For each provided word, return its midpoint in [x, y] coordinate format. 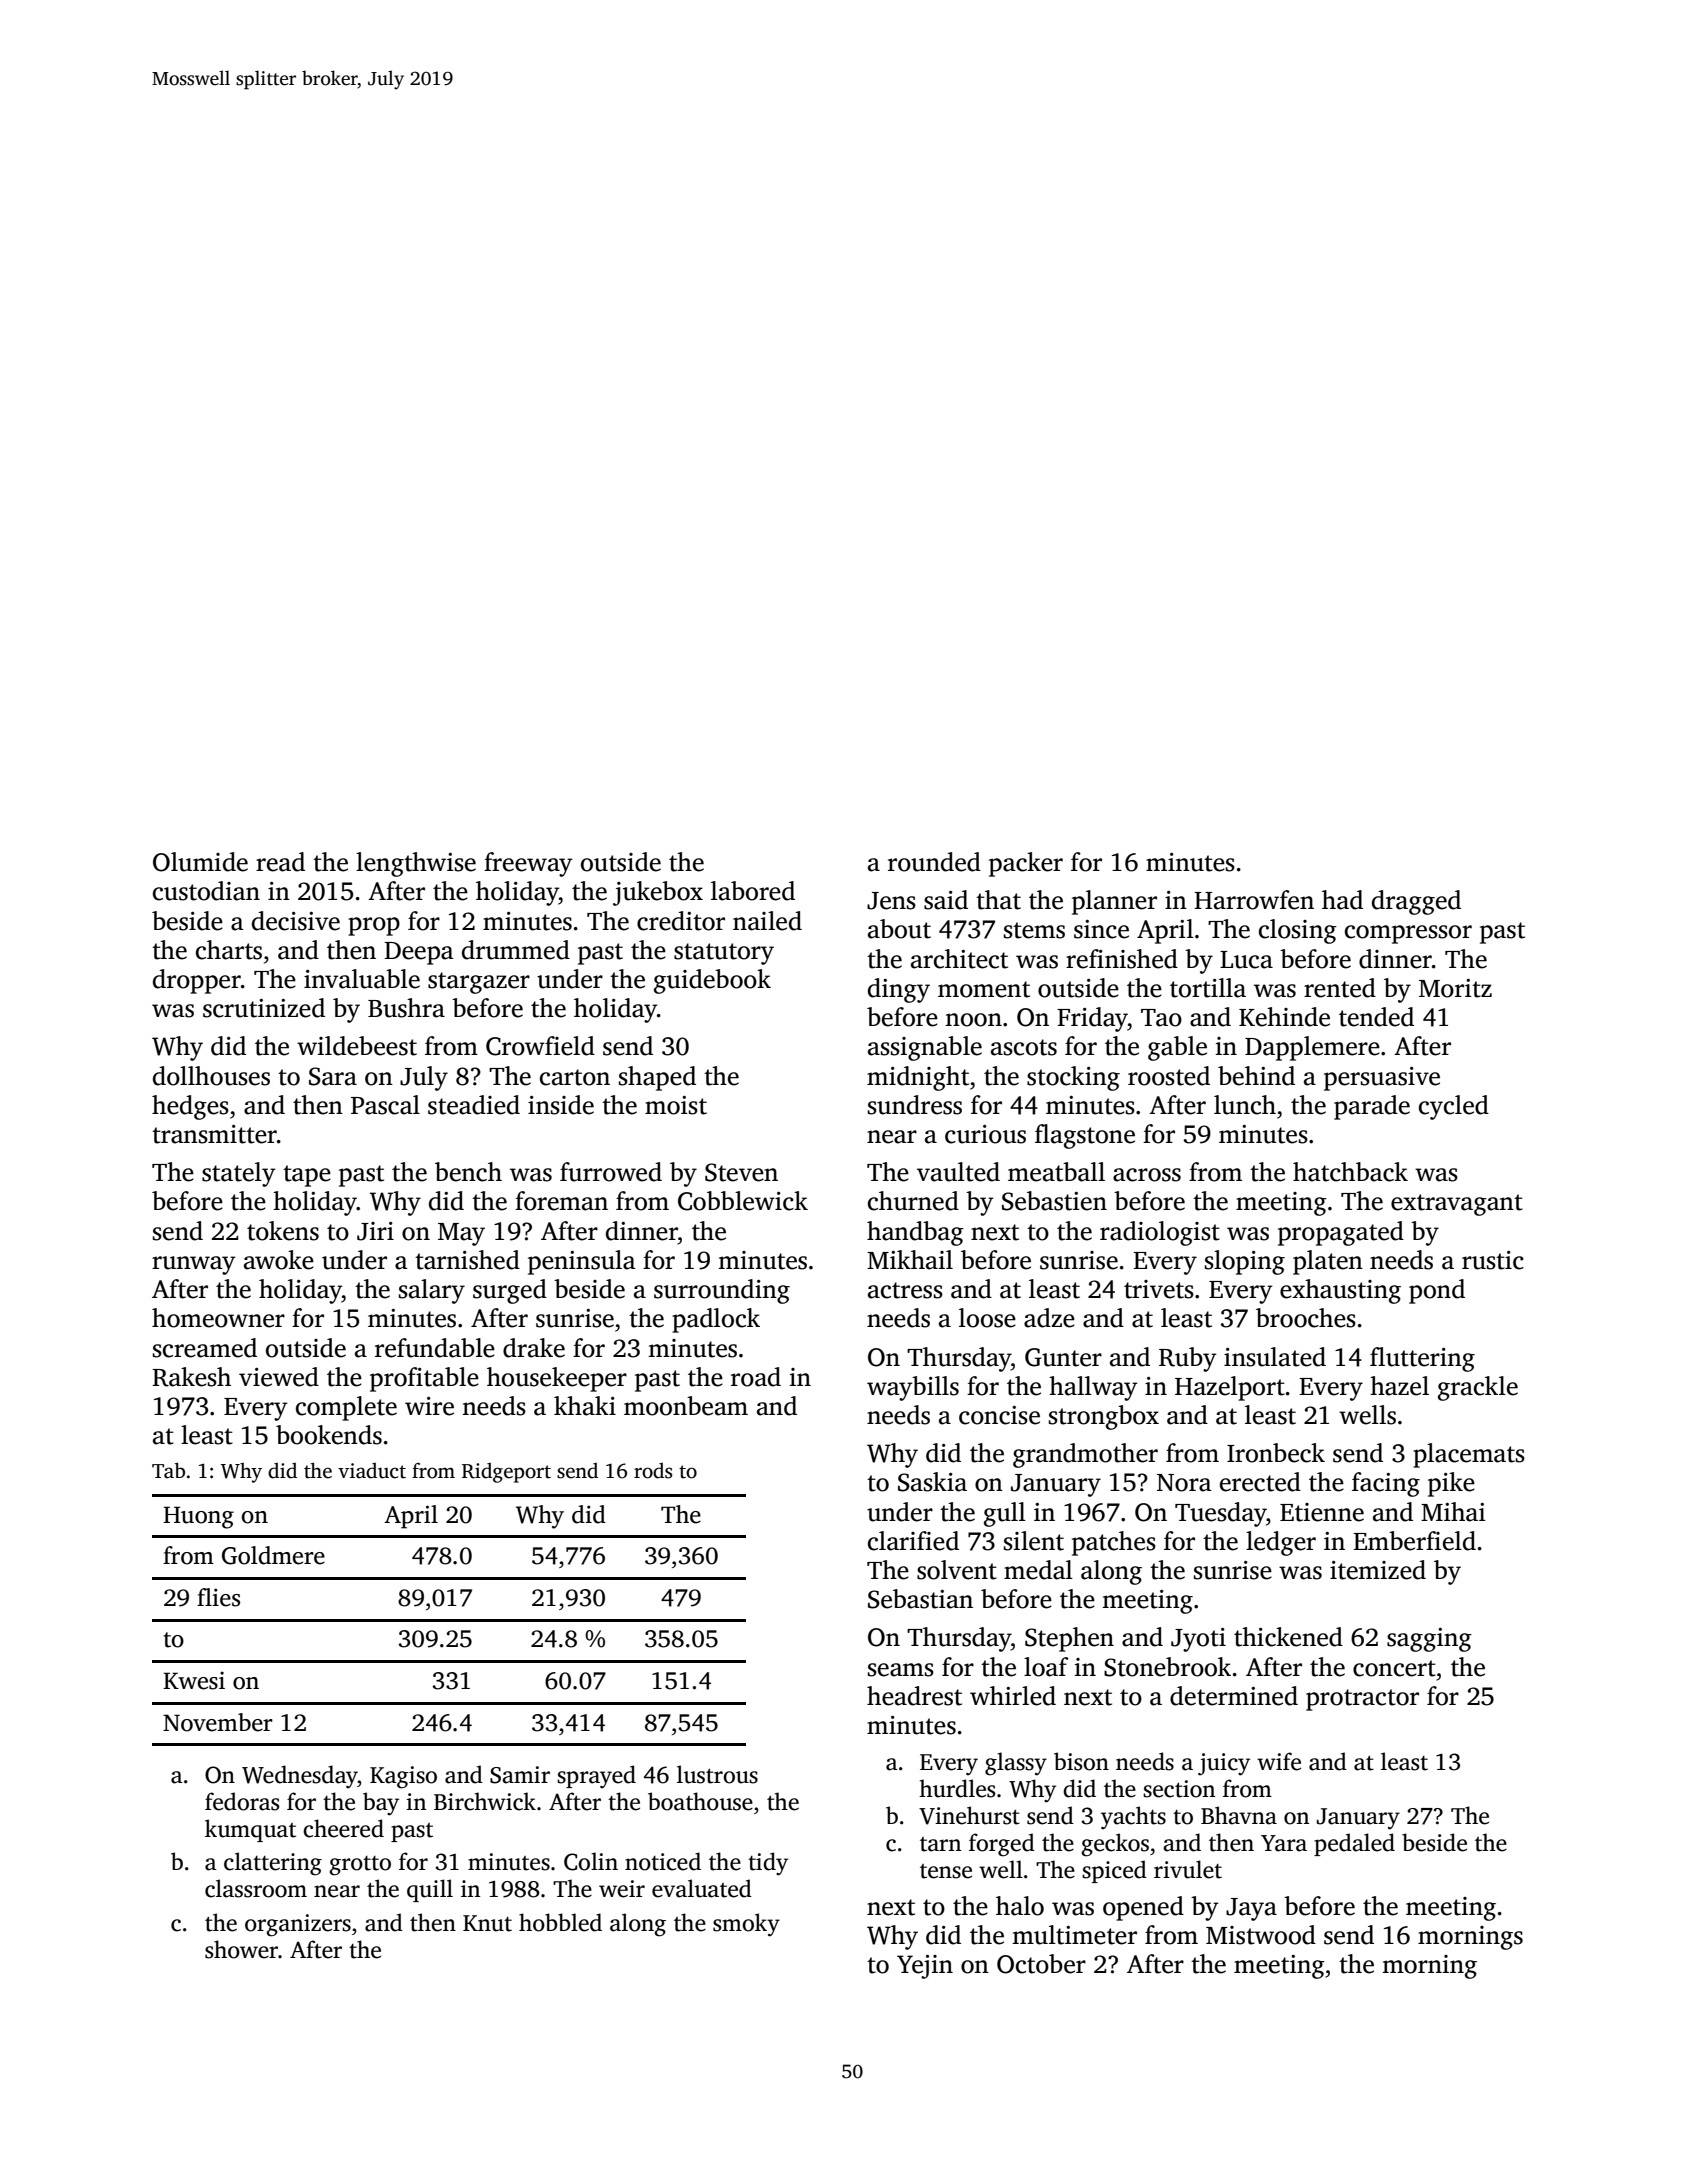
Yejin [925, 1967]
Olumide [200, 862]
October [1041, 1964]
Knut [487, 1923]
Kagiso [403, 1777]
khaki [585, 1406]
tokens [283, 1231]
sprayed [596, 1776]
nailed [767, 921]
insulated [1275, 1357]
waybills [913, 1388]
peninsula [582, 1262]
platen [1328, 1262]
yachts [1133, 1817]
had [1342, 900]
